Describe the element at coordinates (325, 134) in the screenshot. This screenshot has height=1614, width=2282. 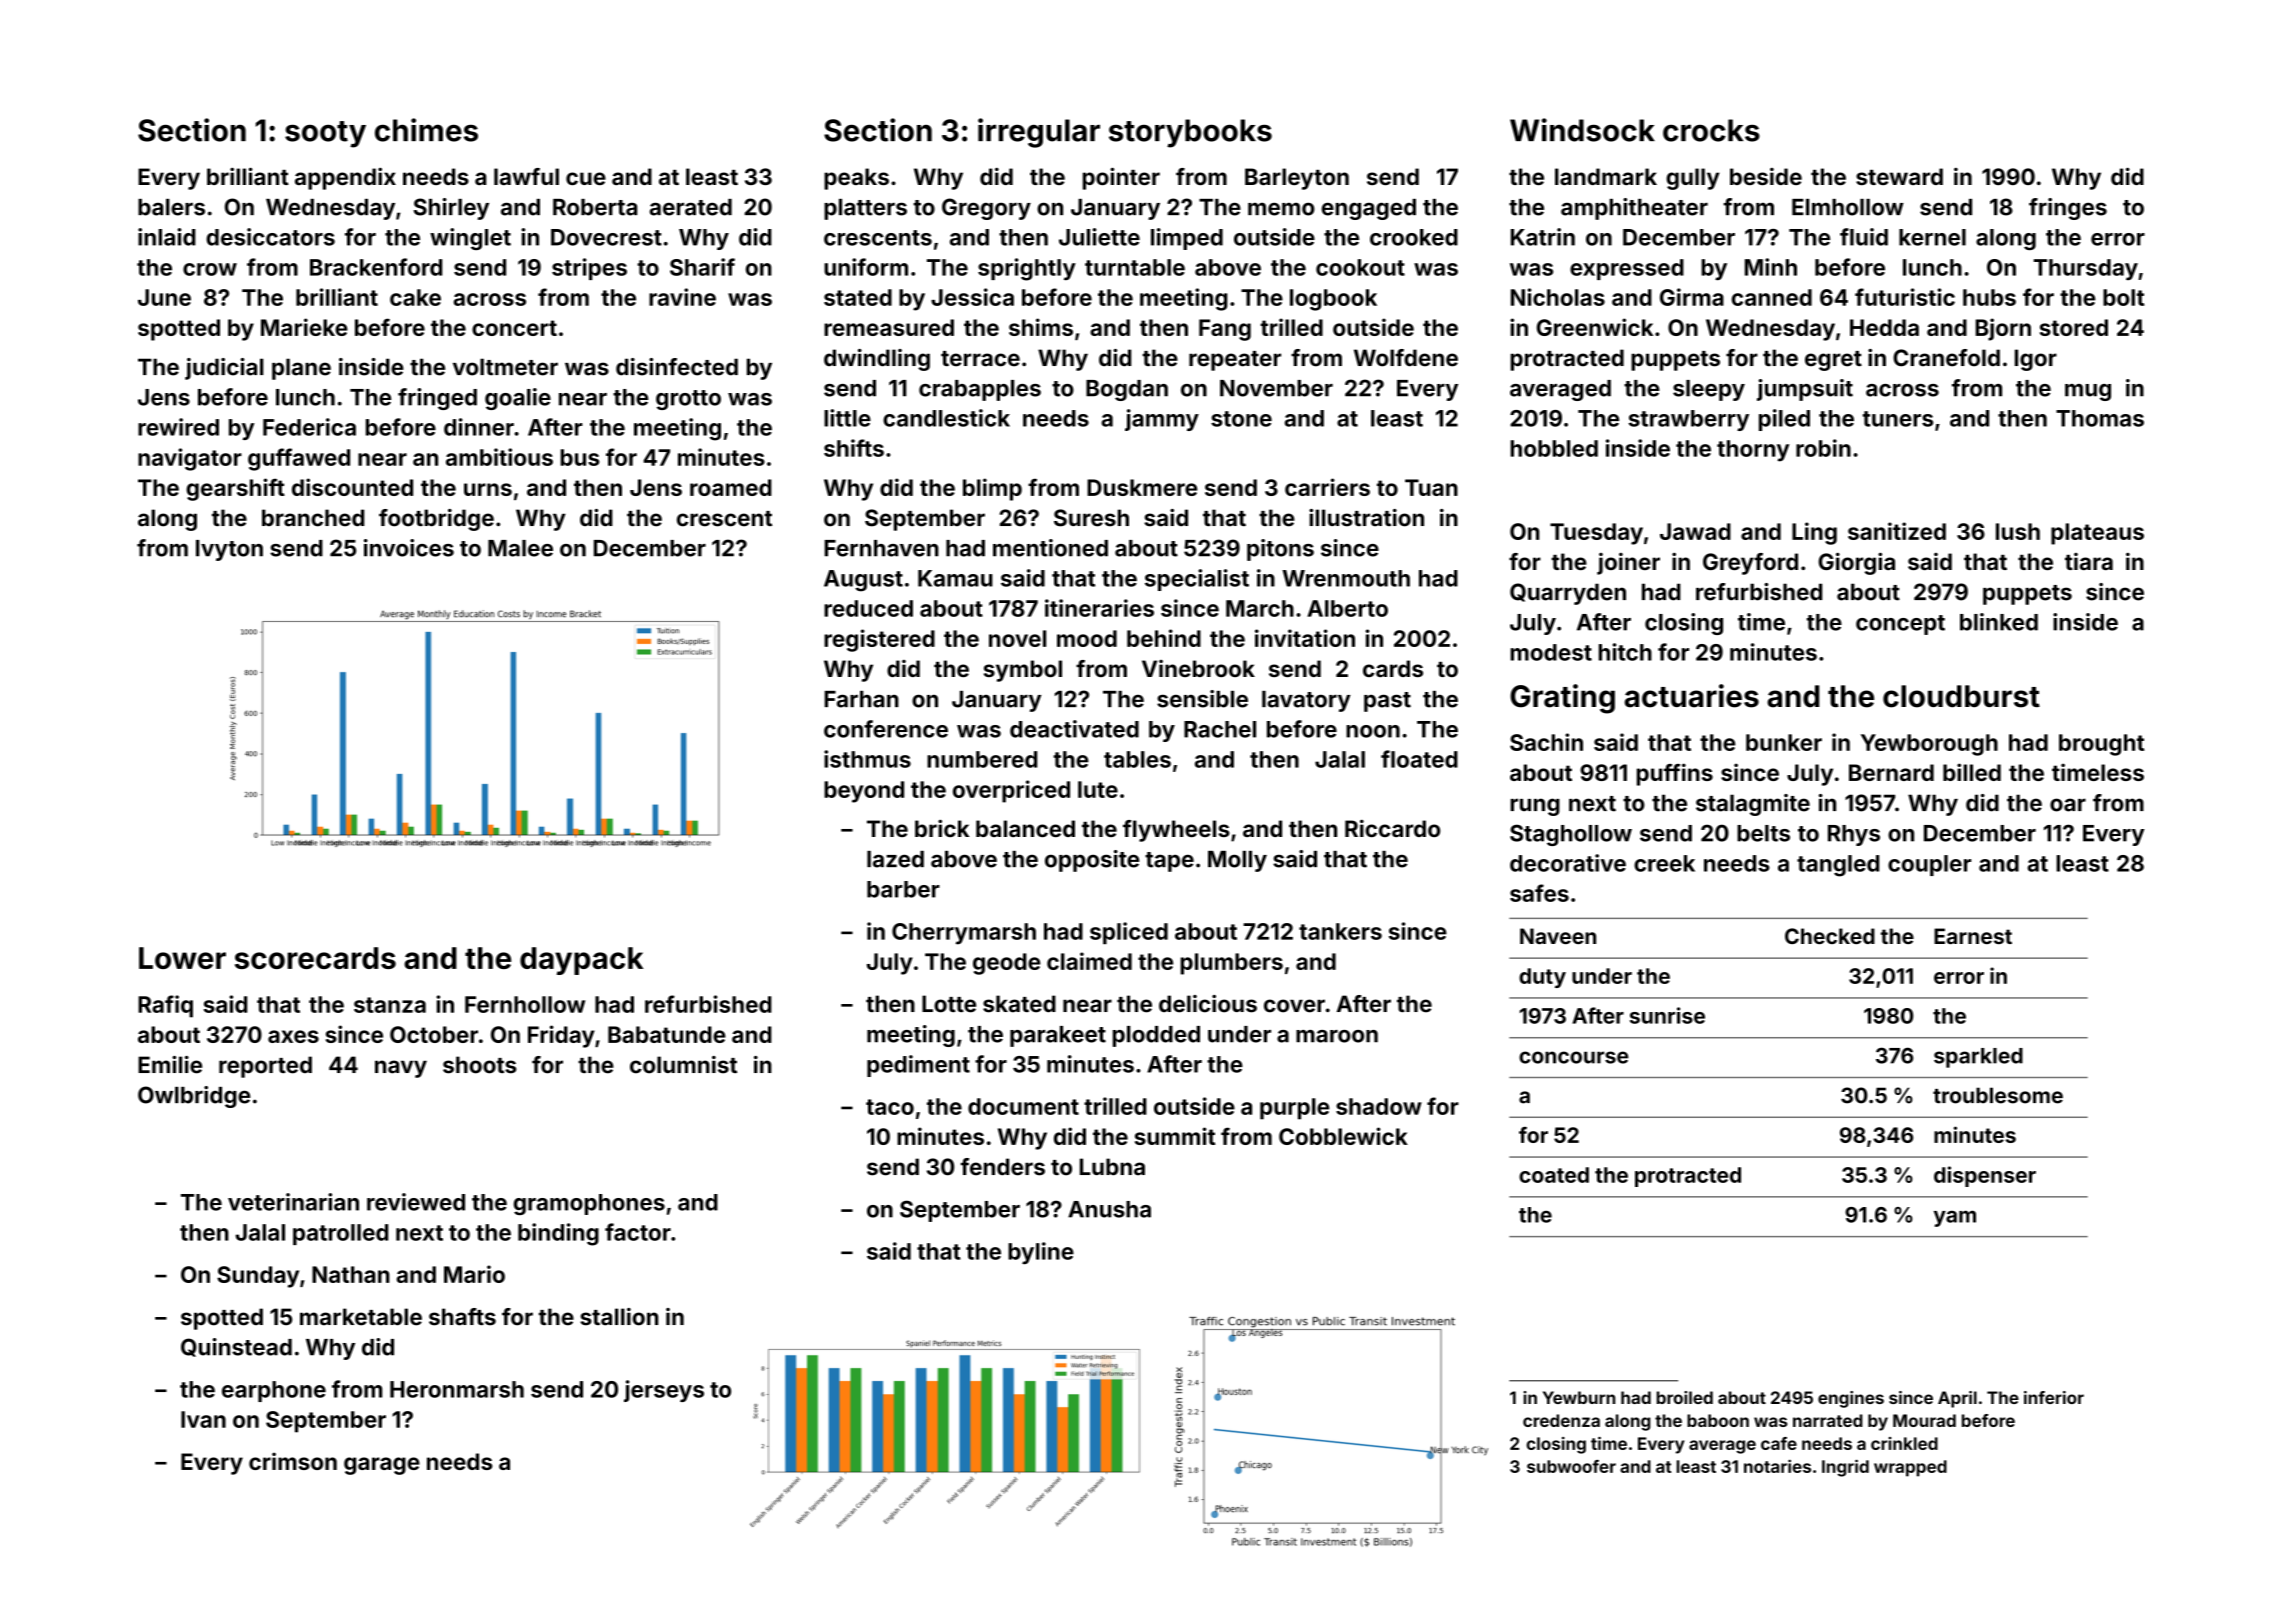
I see `sooty` at that location.
